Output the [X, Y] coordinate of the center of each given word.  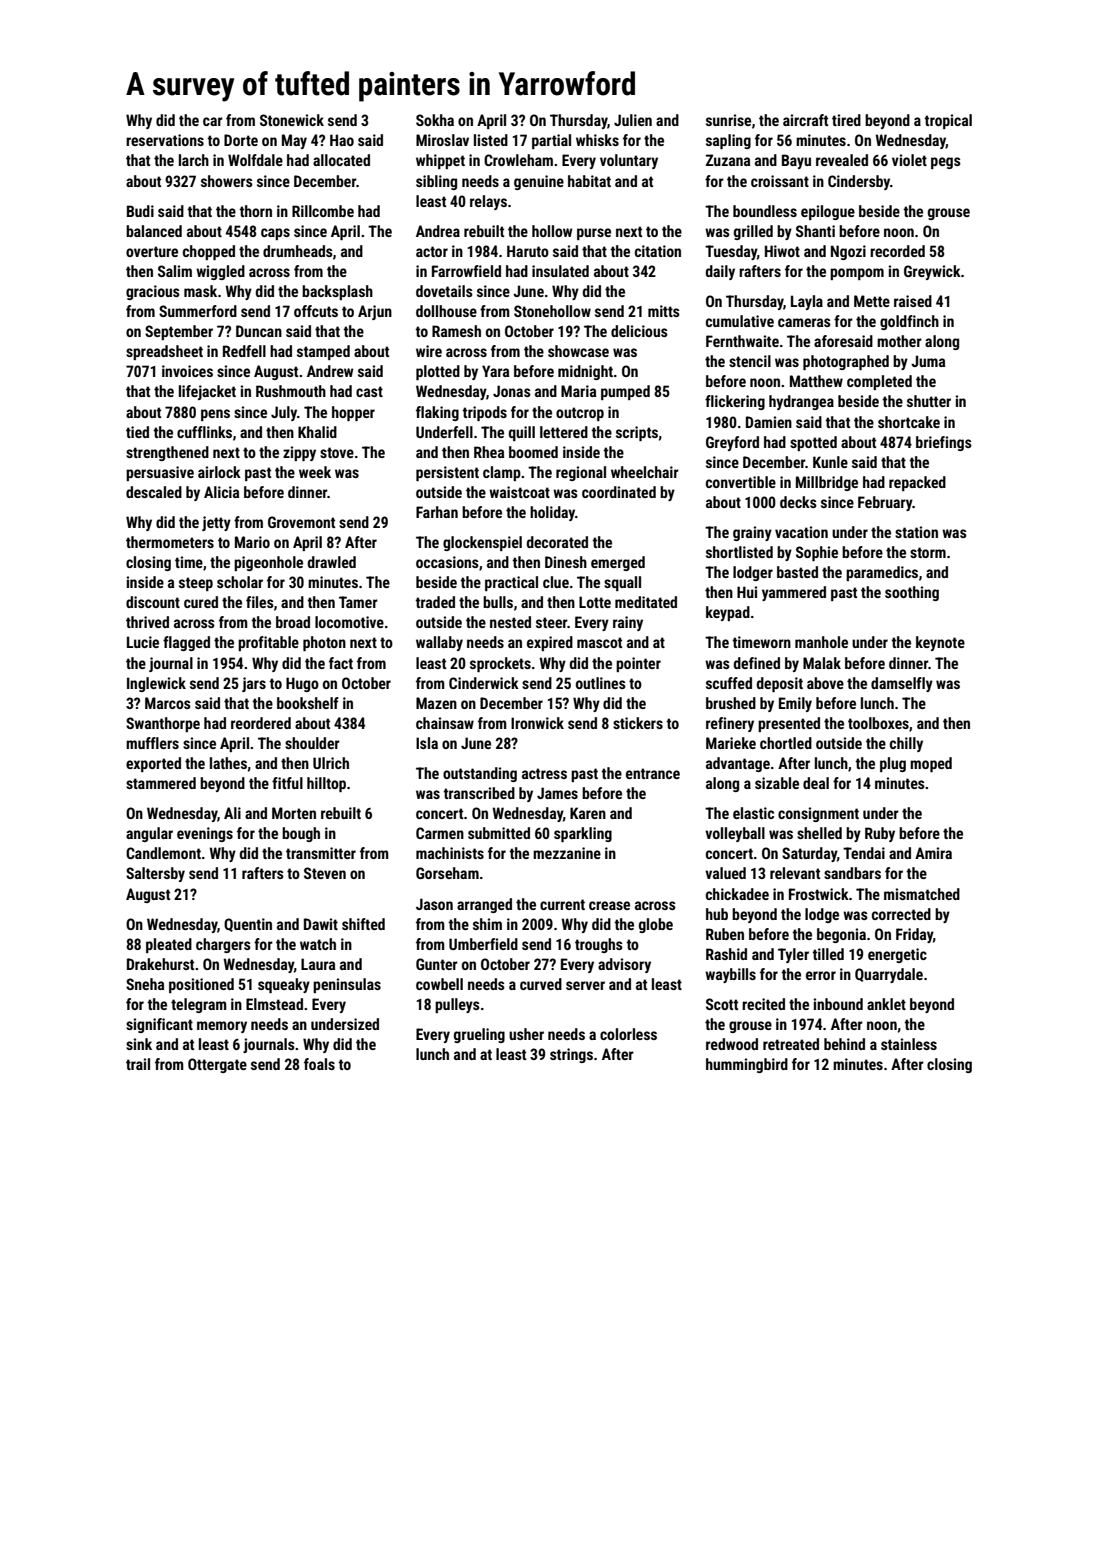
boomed [533, 452]
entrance [653, 773]
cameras [804, 322]
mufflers [152, 743]
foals [319, 1064]
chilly [906, 744]
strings [571, 1055]
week [315, 472]
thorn [256, 211]
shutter [929, 401]
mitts [664, 311]
